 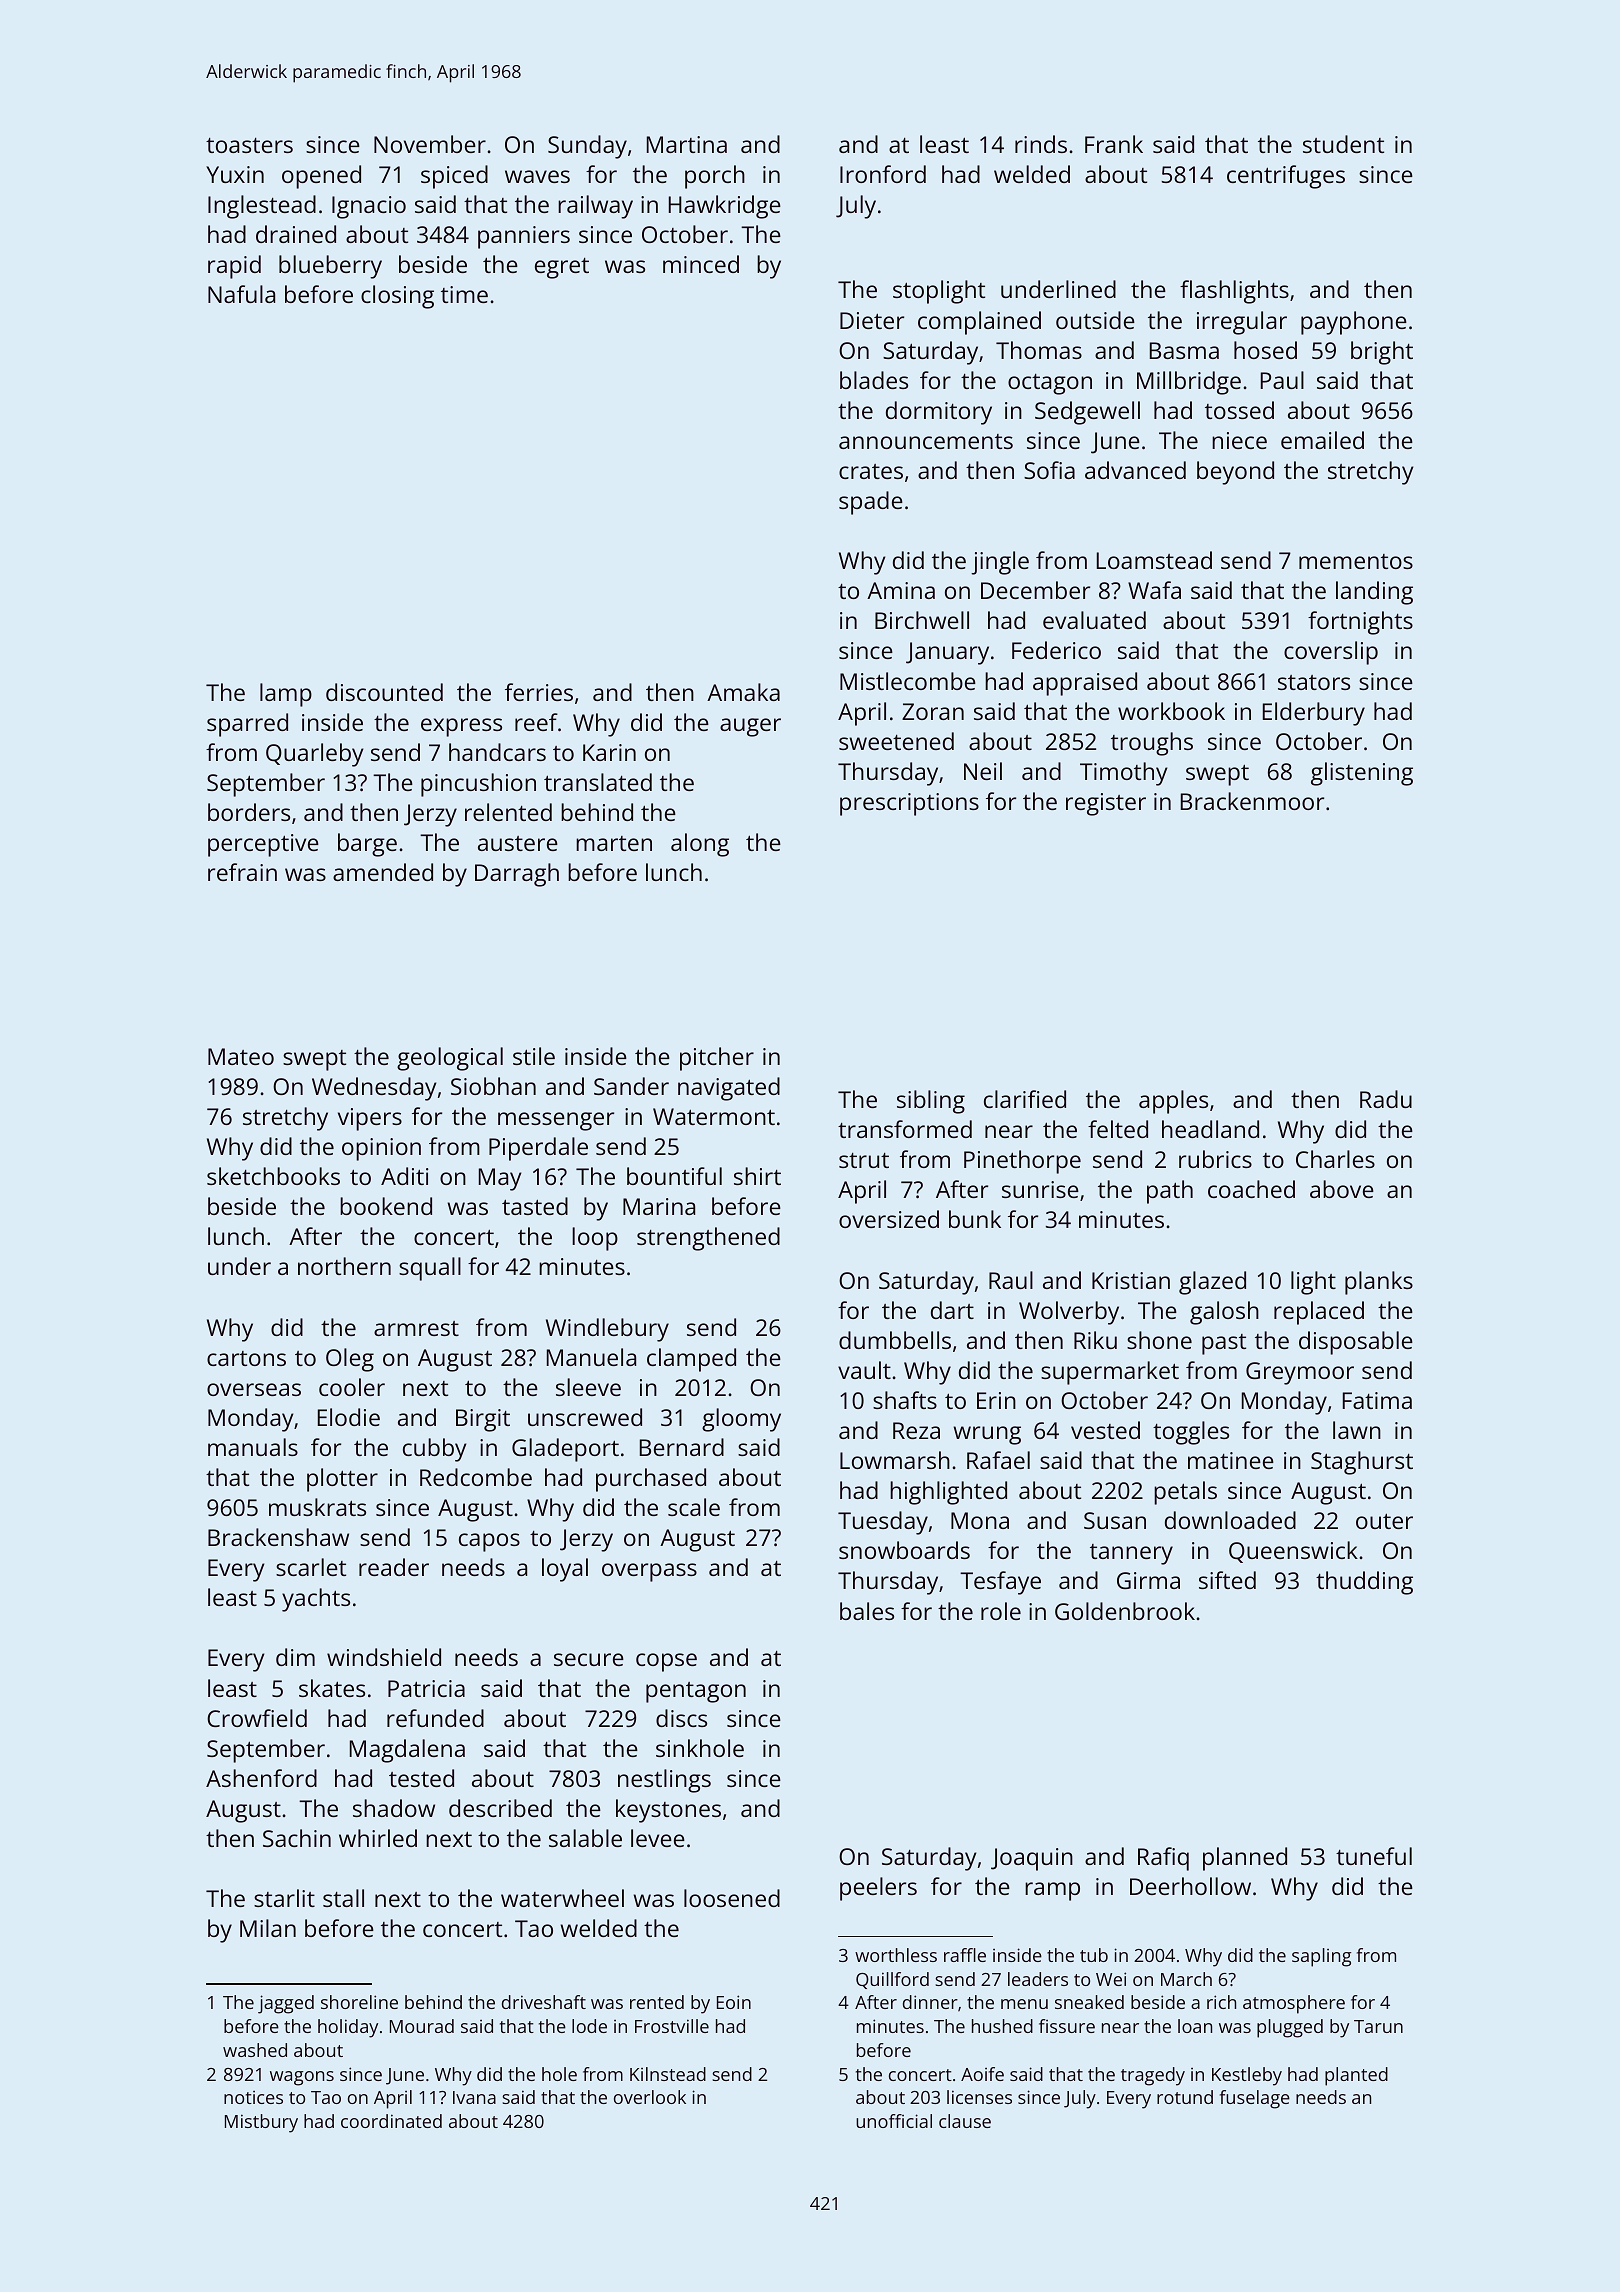 I want to click on ferries, so click(x=539, y=692).
